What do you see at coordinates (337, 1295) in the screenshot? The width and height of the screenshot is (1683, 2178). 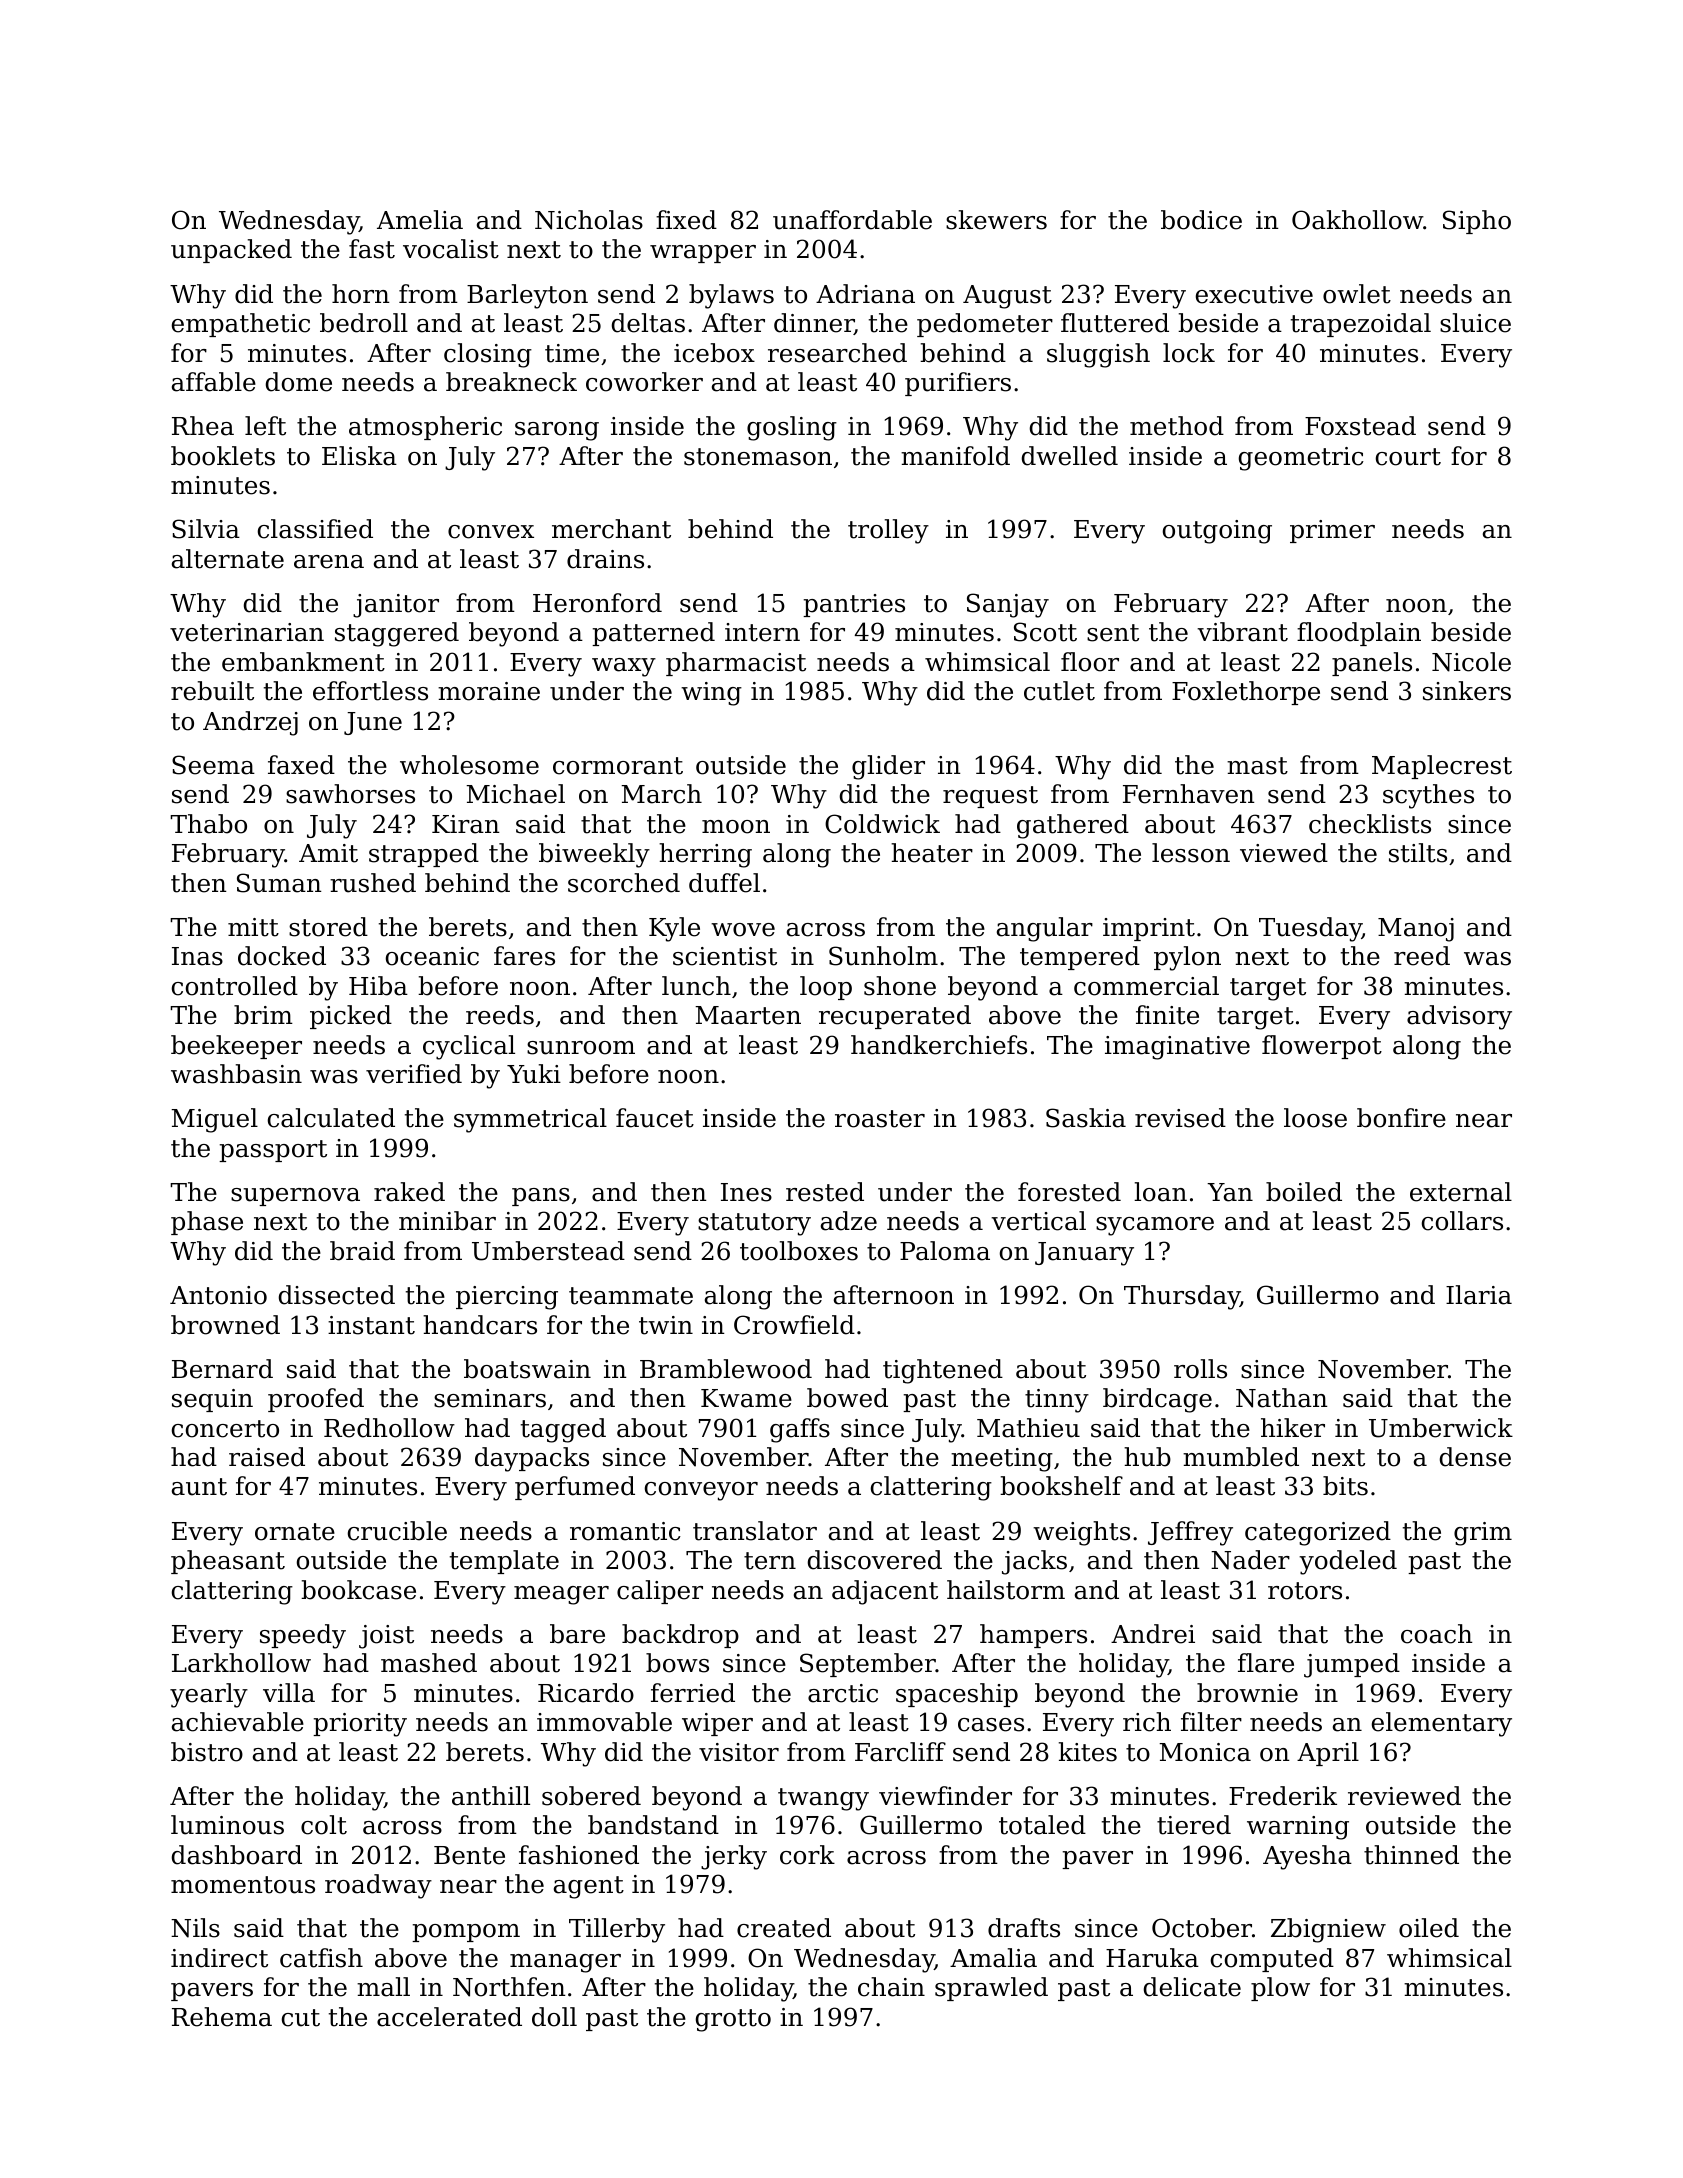 I see `dissected` at bounding box center [337, 1295].
